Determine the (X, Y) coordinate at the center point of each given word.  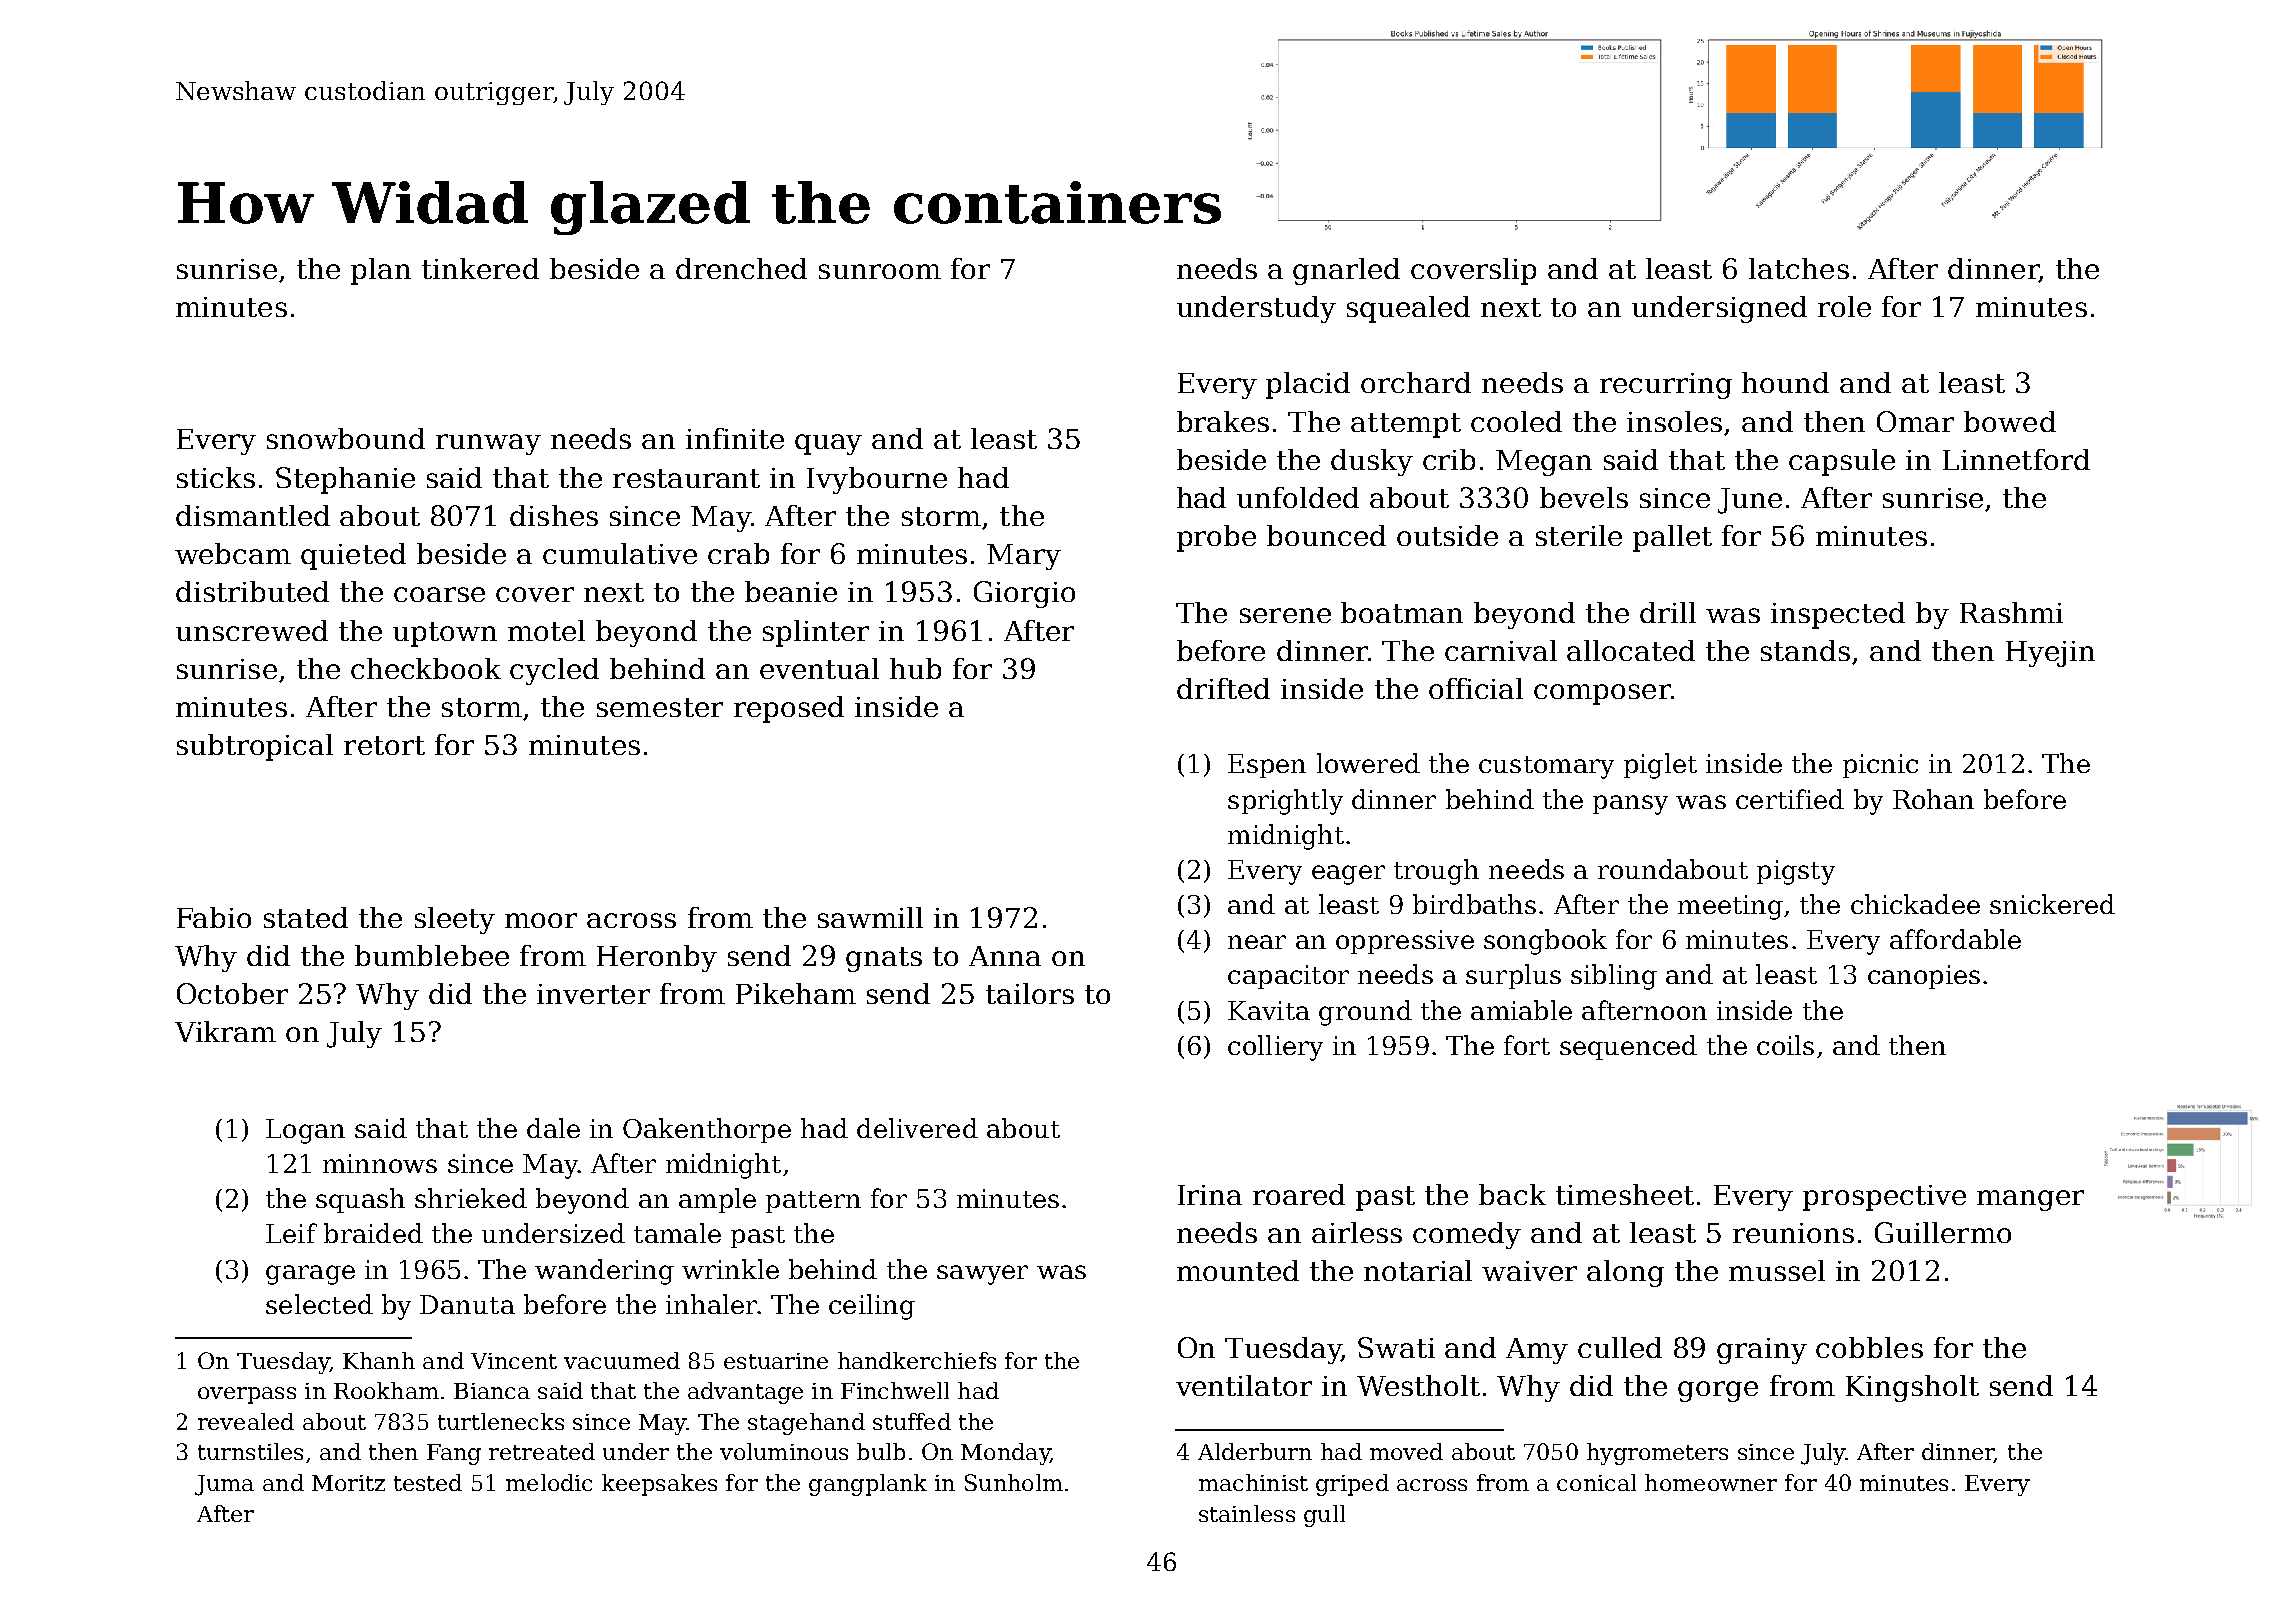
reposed (789, 709)
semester (660, 707)
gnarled (1346, 271)
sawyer (982, 1275)
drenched (741, 268)
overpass (247, 1395)
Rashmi (2011, 612)
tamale (677, 1233)
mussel (1777, 1270)
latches (1799, 268)
